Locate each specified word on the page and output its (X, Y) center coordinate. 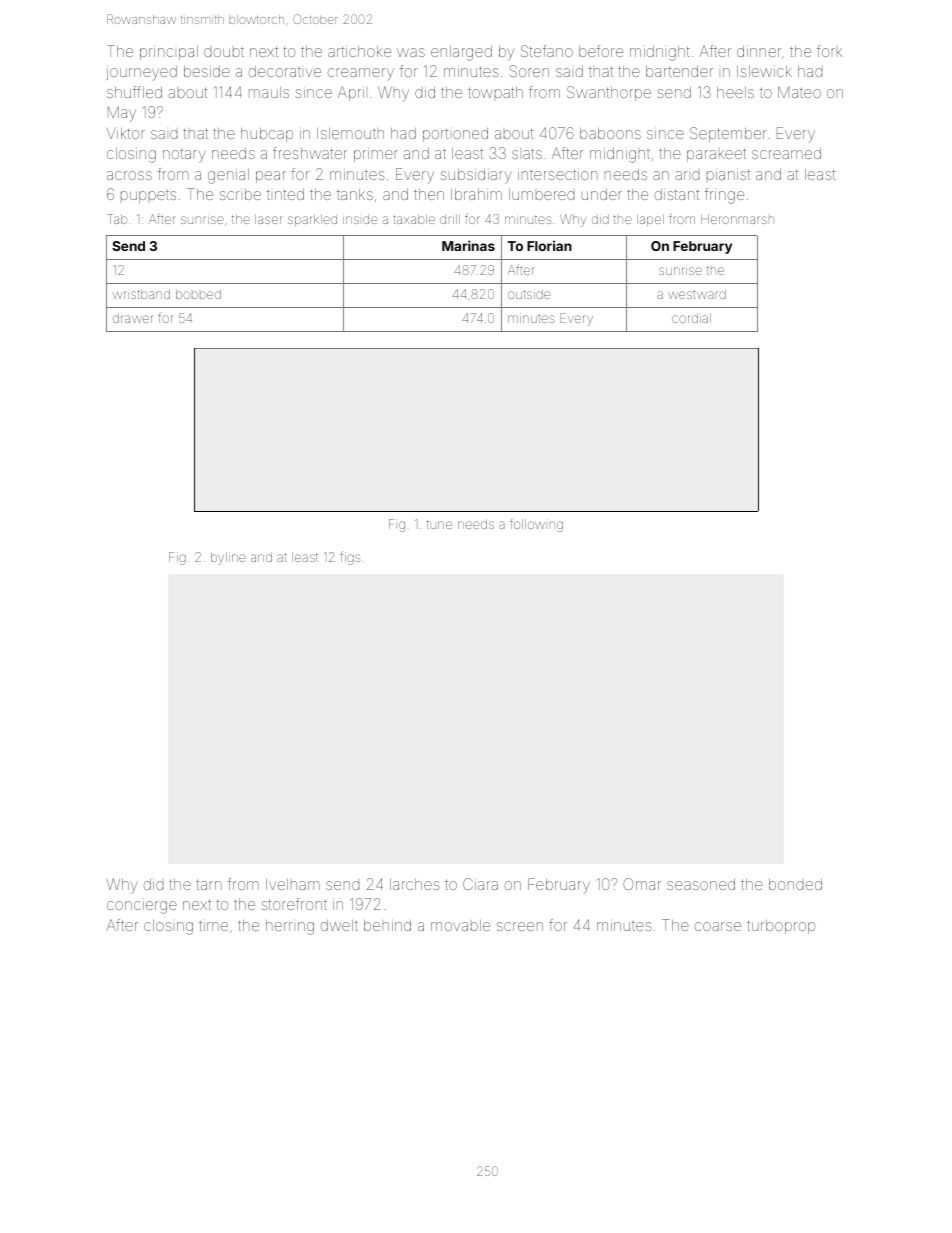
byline (228, 558)
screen (520, 926)
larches (415, 884)
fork (829, 51)
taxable (414, 219)
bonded (795, 884)
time (213, 925)
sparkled (312, 220)
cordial (691, 318)
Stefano (547, 51)
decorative (285, 71)
